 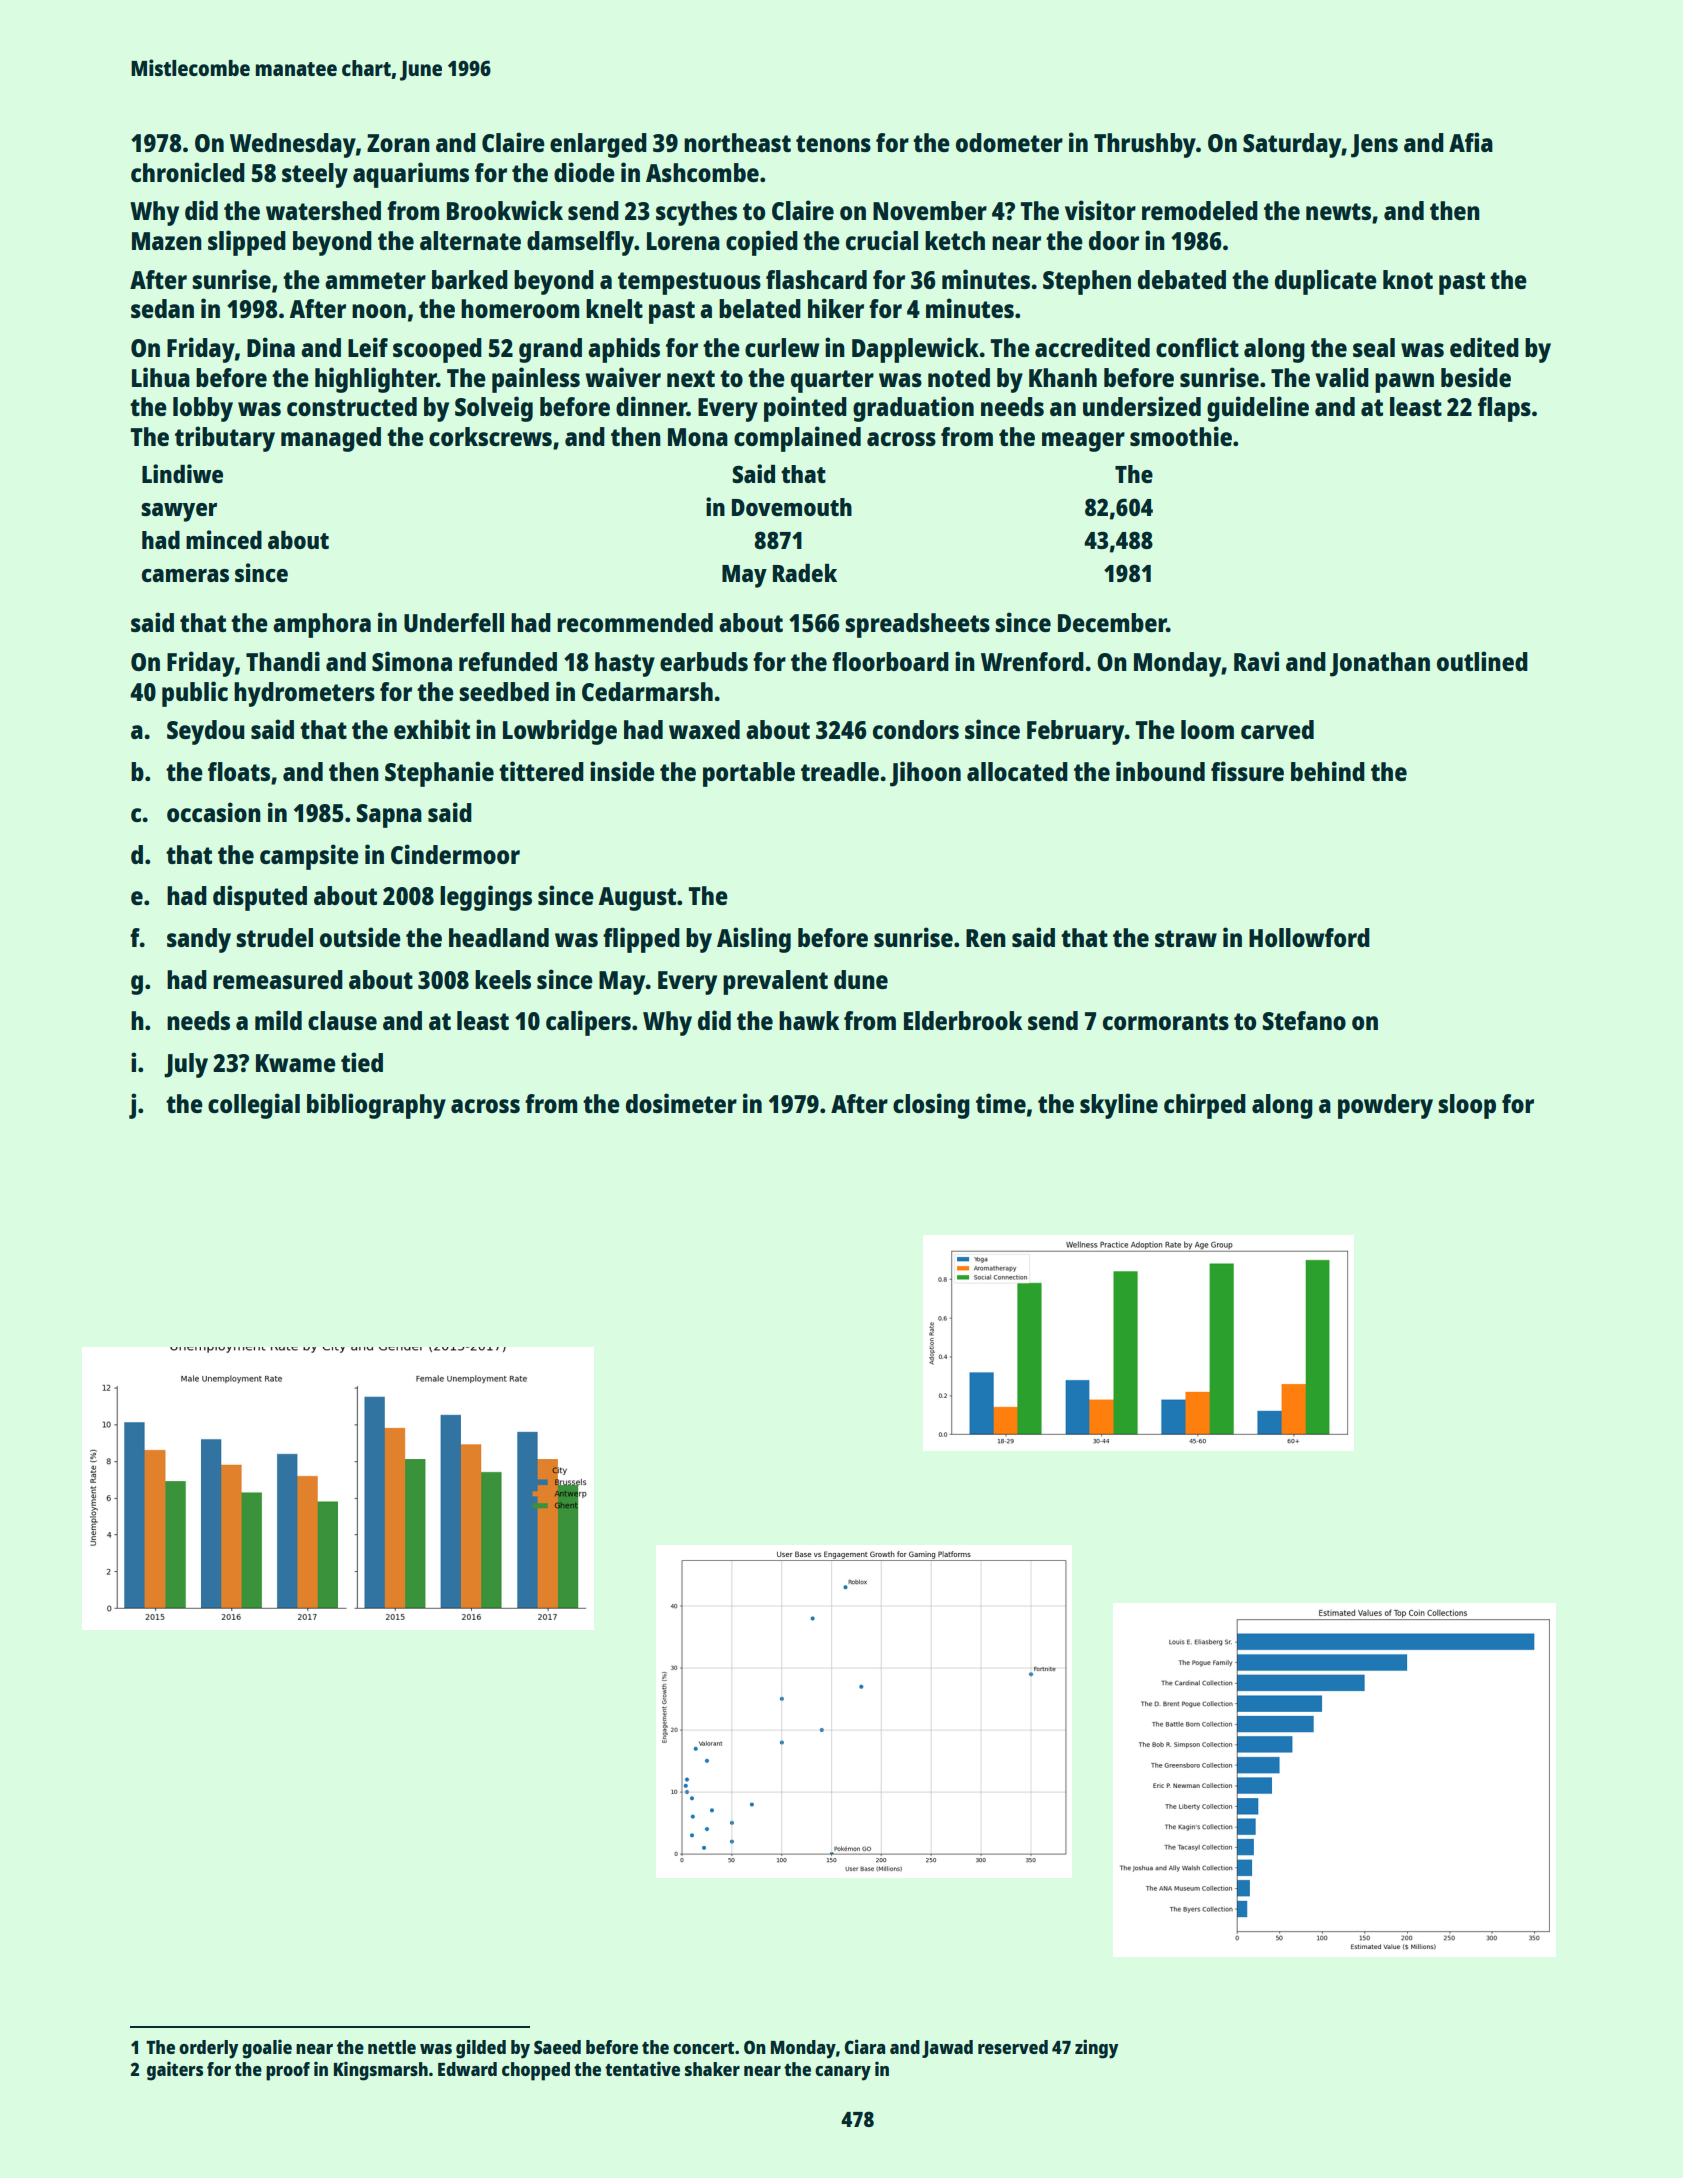 What do you see at coordinates (254, 1106) in the image?
I see `collegial` at bounding box center [254, 1106].
